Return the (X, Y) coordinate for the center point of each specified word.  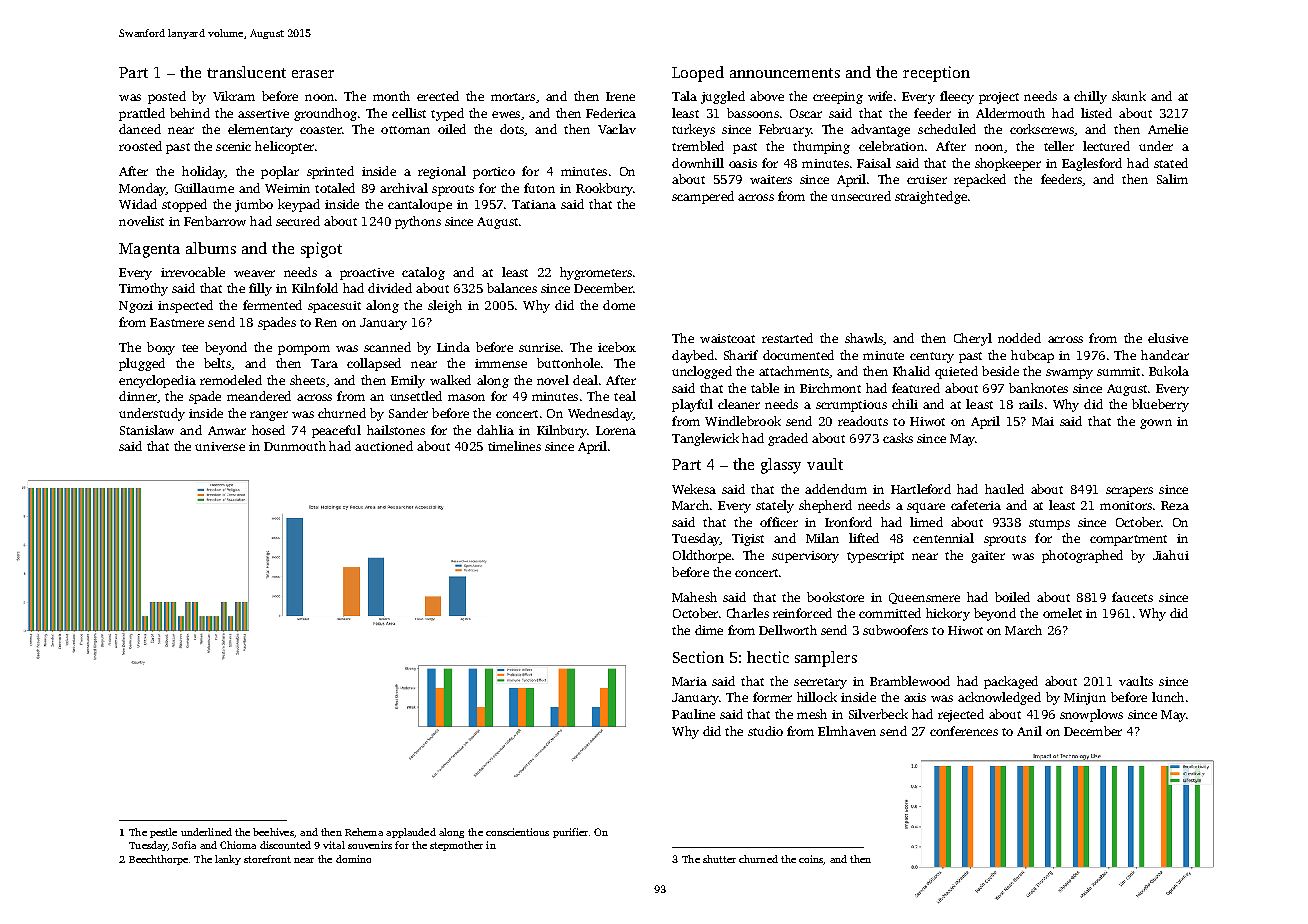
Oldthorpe (702, 556)
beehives (273, 832)
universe (220, 446)
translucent (246, 72)
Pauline (693, 714)
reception (936, 74)
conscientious (517, 832)
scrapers (1129, 492)
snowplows (1091, 715)
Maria (689, 681)
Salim (1172, 179)
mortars (513, 97)
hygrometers (596, 273)
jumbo (254, 205)
